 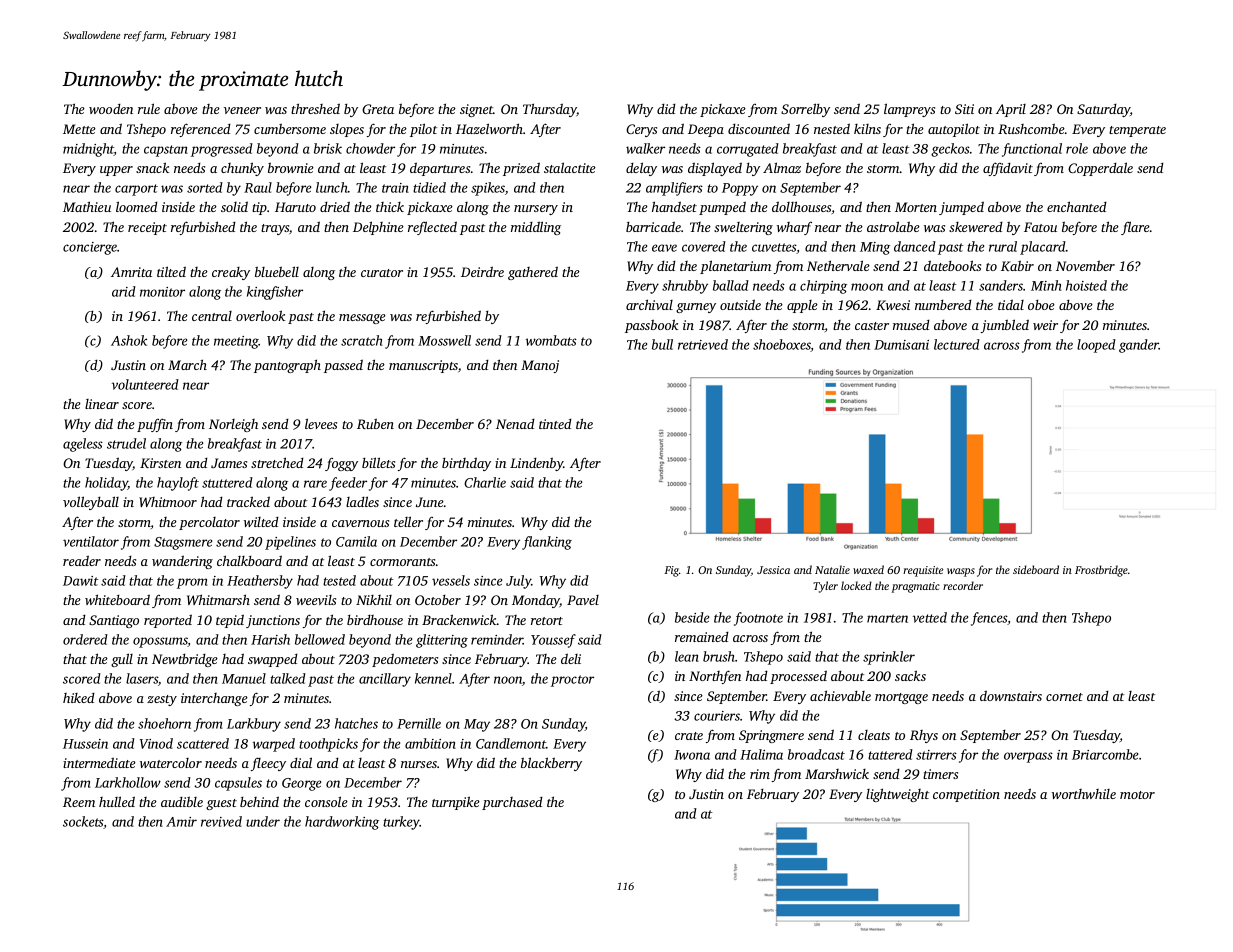 I want to click on hayloft, so click(x=178, y=484).
